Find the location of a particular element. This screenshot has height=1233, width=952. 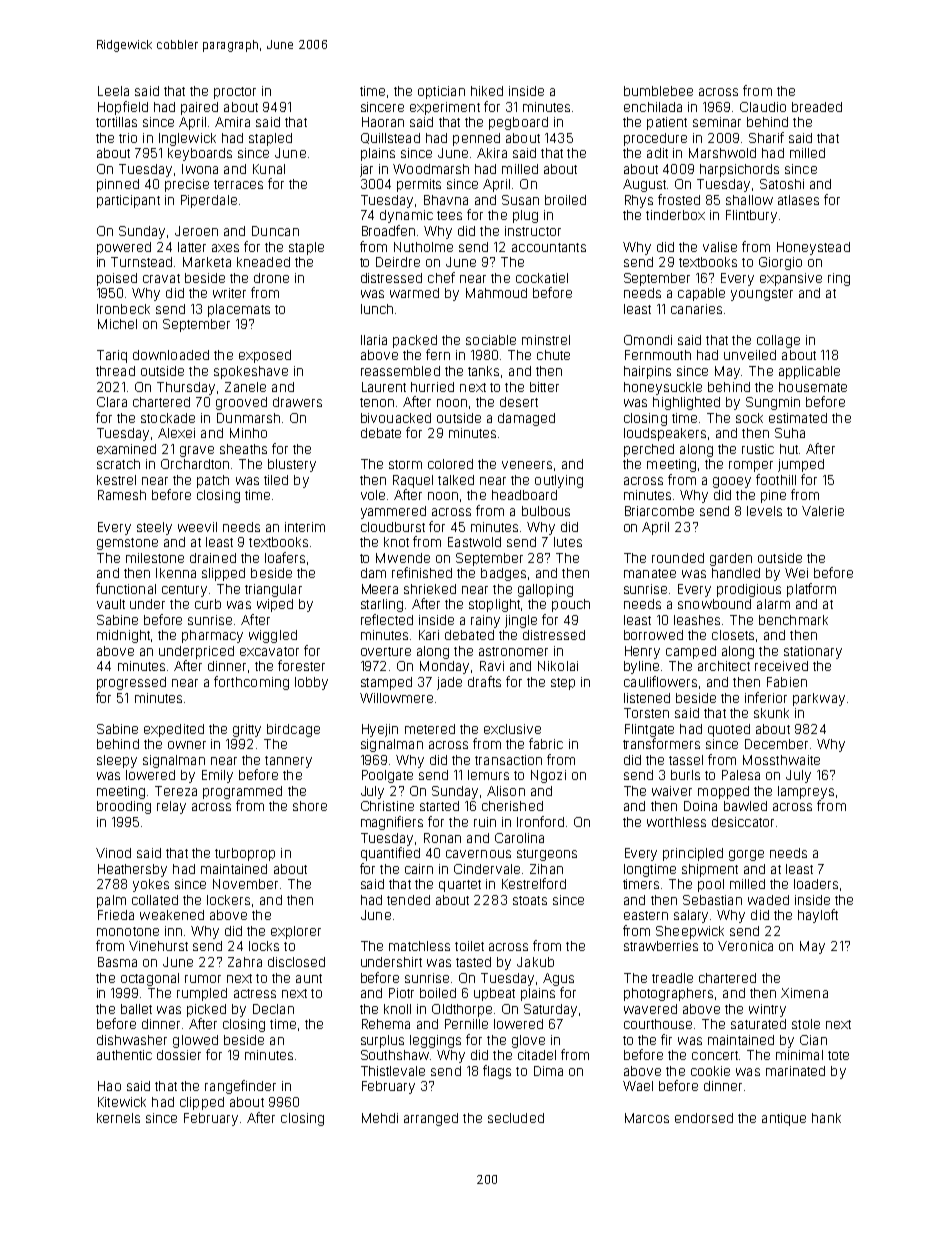

Ngozi is located at coordinates (548, 776).
